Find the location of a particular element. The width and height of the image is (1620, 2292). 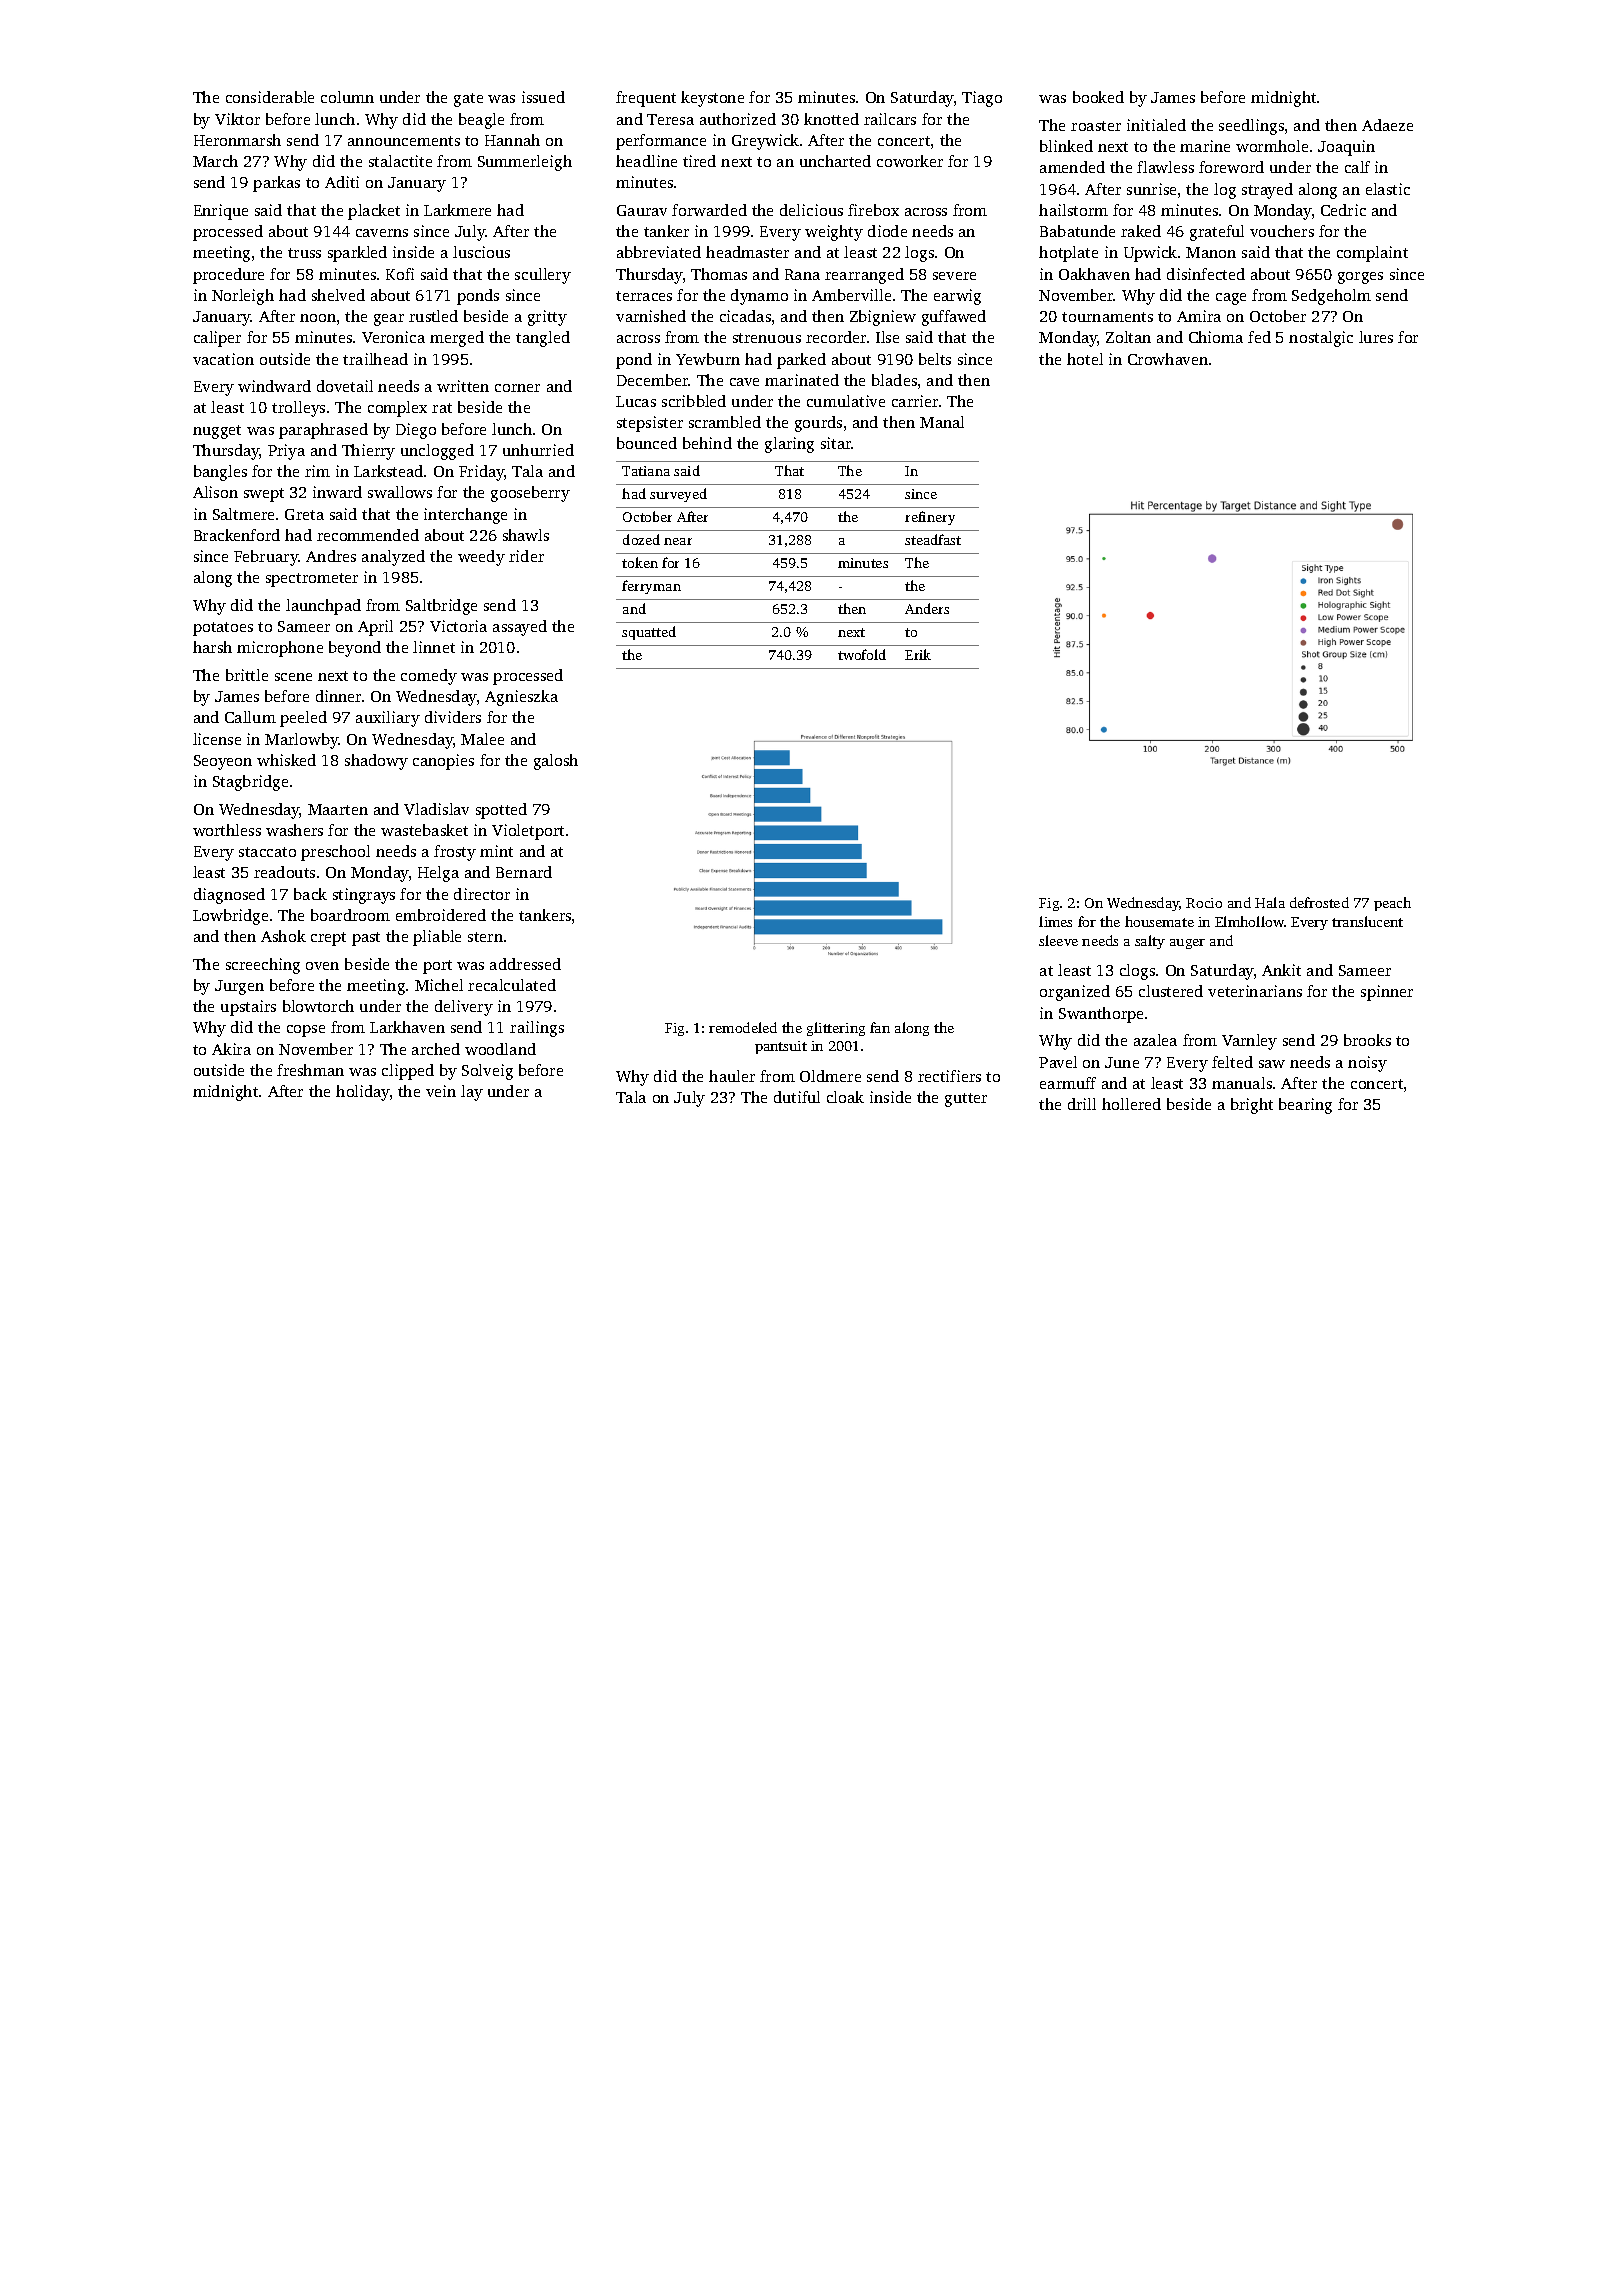

bangles is located at coordinates (220, 473).
